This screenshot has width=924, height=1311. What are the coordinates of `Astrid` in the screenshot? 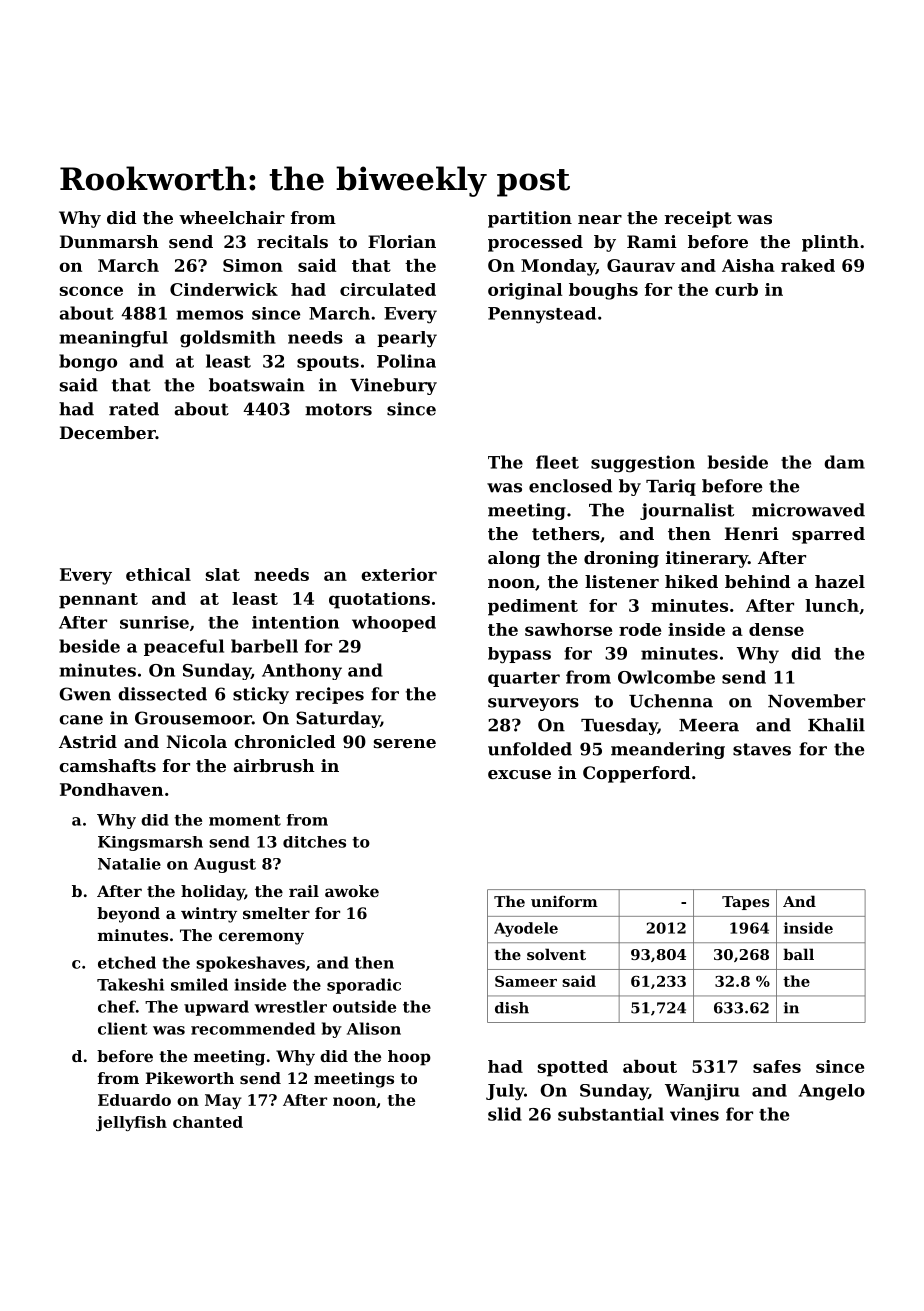 It's located at (88, 741).
